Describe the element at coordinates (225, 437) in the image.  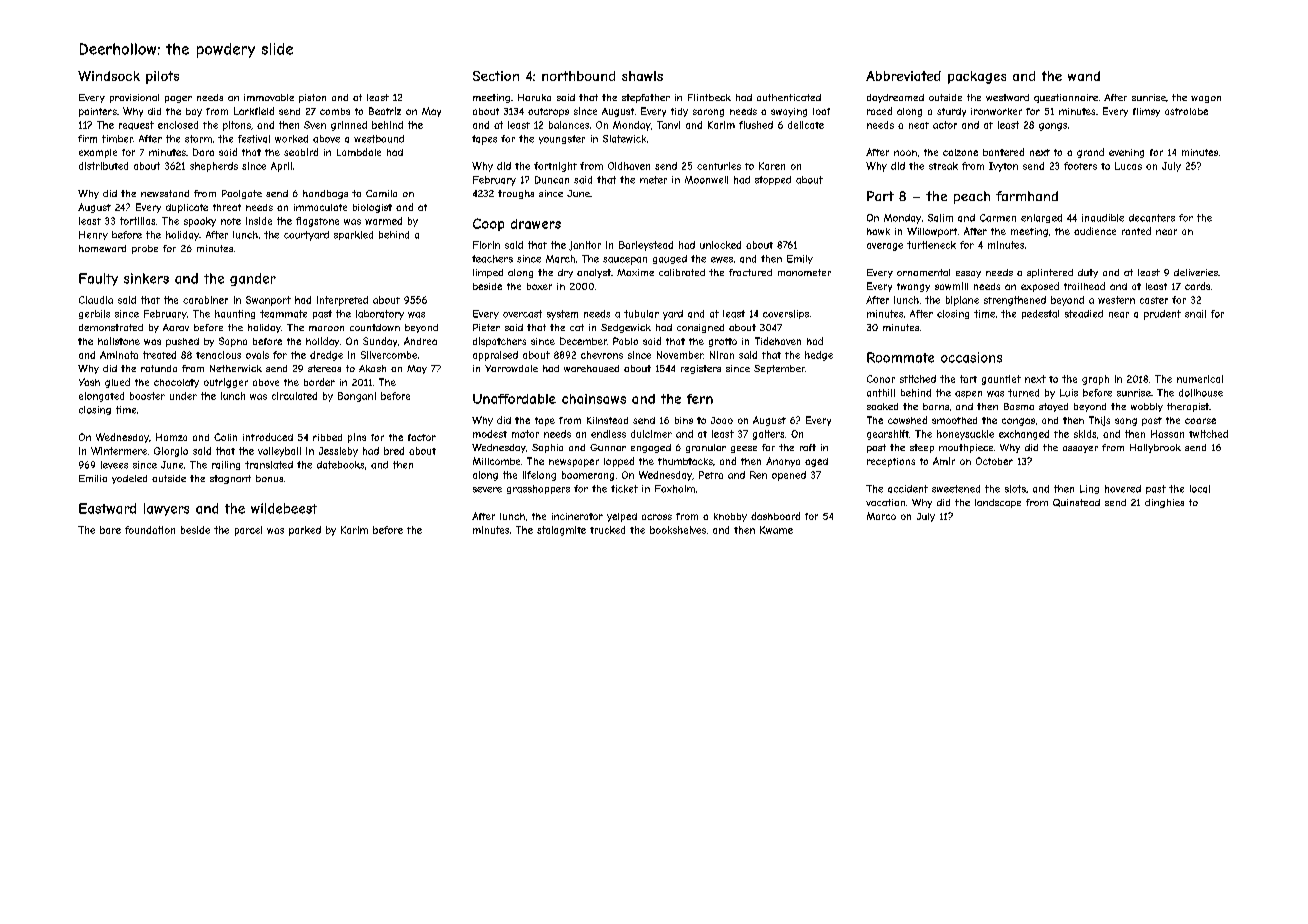
I see `Colin` at that location.
